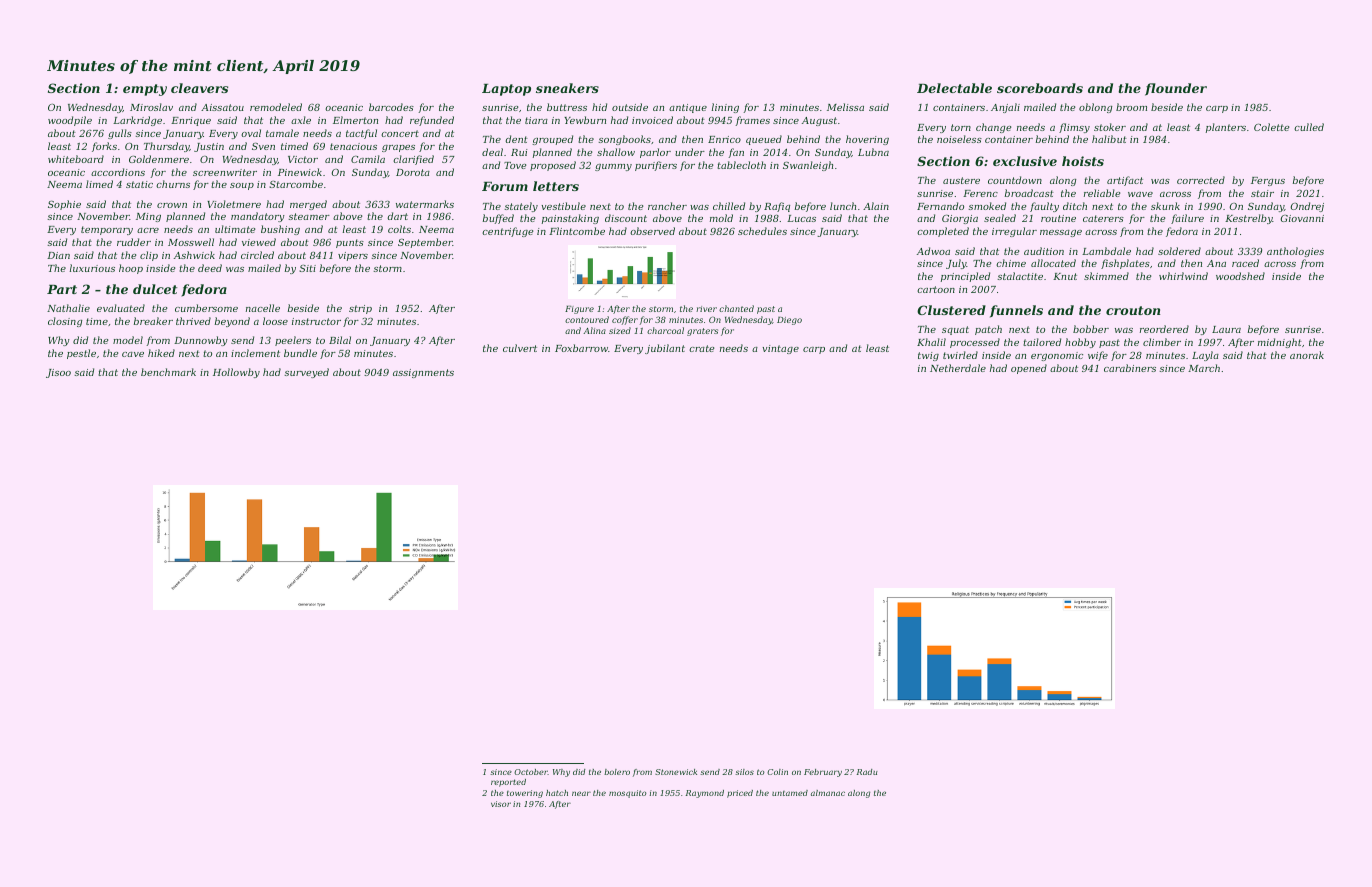 This page has height=887, width=1372. What do you see at coordinates (1040, 88) in the page?
I see `scoreboards` at bounding box center [1040, 88].
